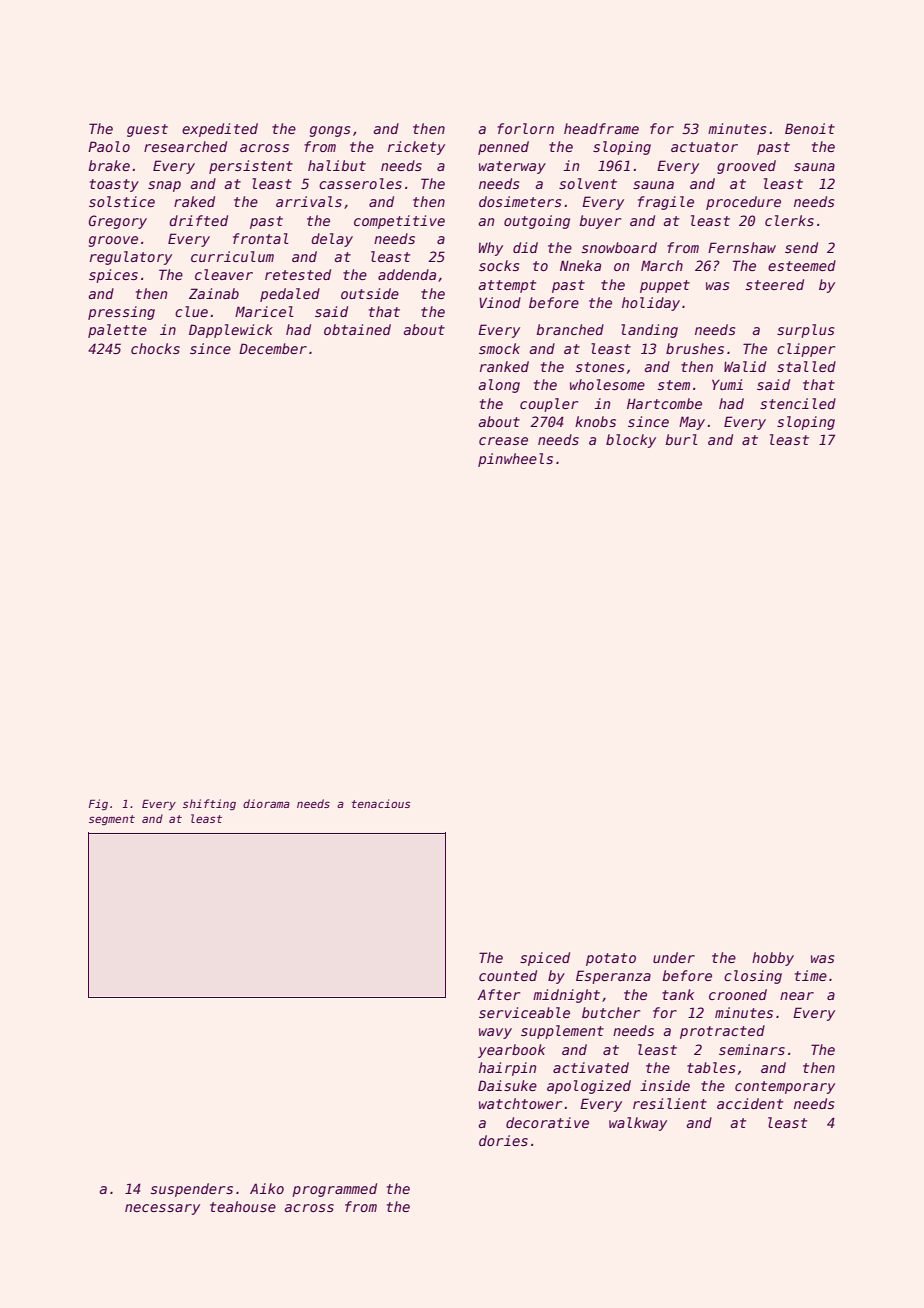 The image size is (924, 1308). What do you see at coordinates (515, 460) in the document?
I see `pinwheels` at bounding box center [515, 460].
